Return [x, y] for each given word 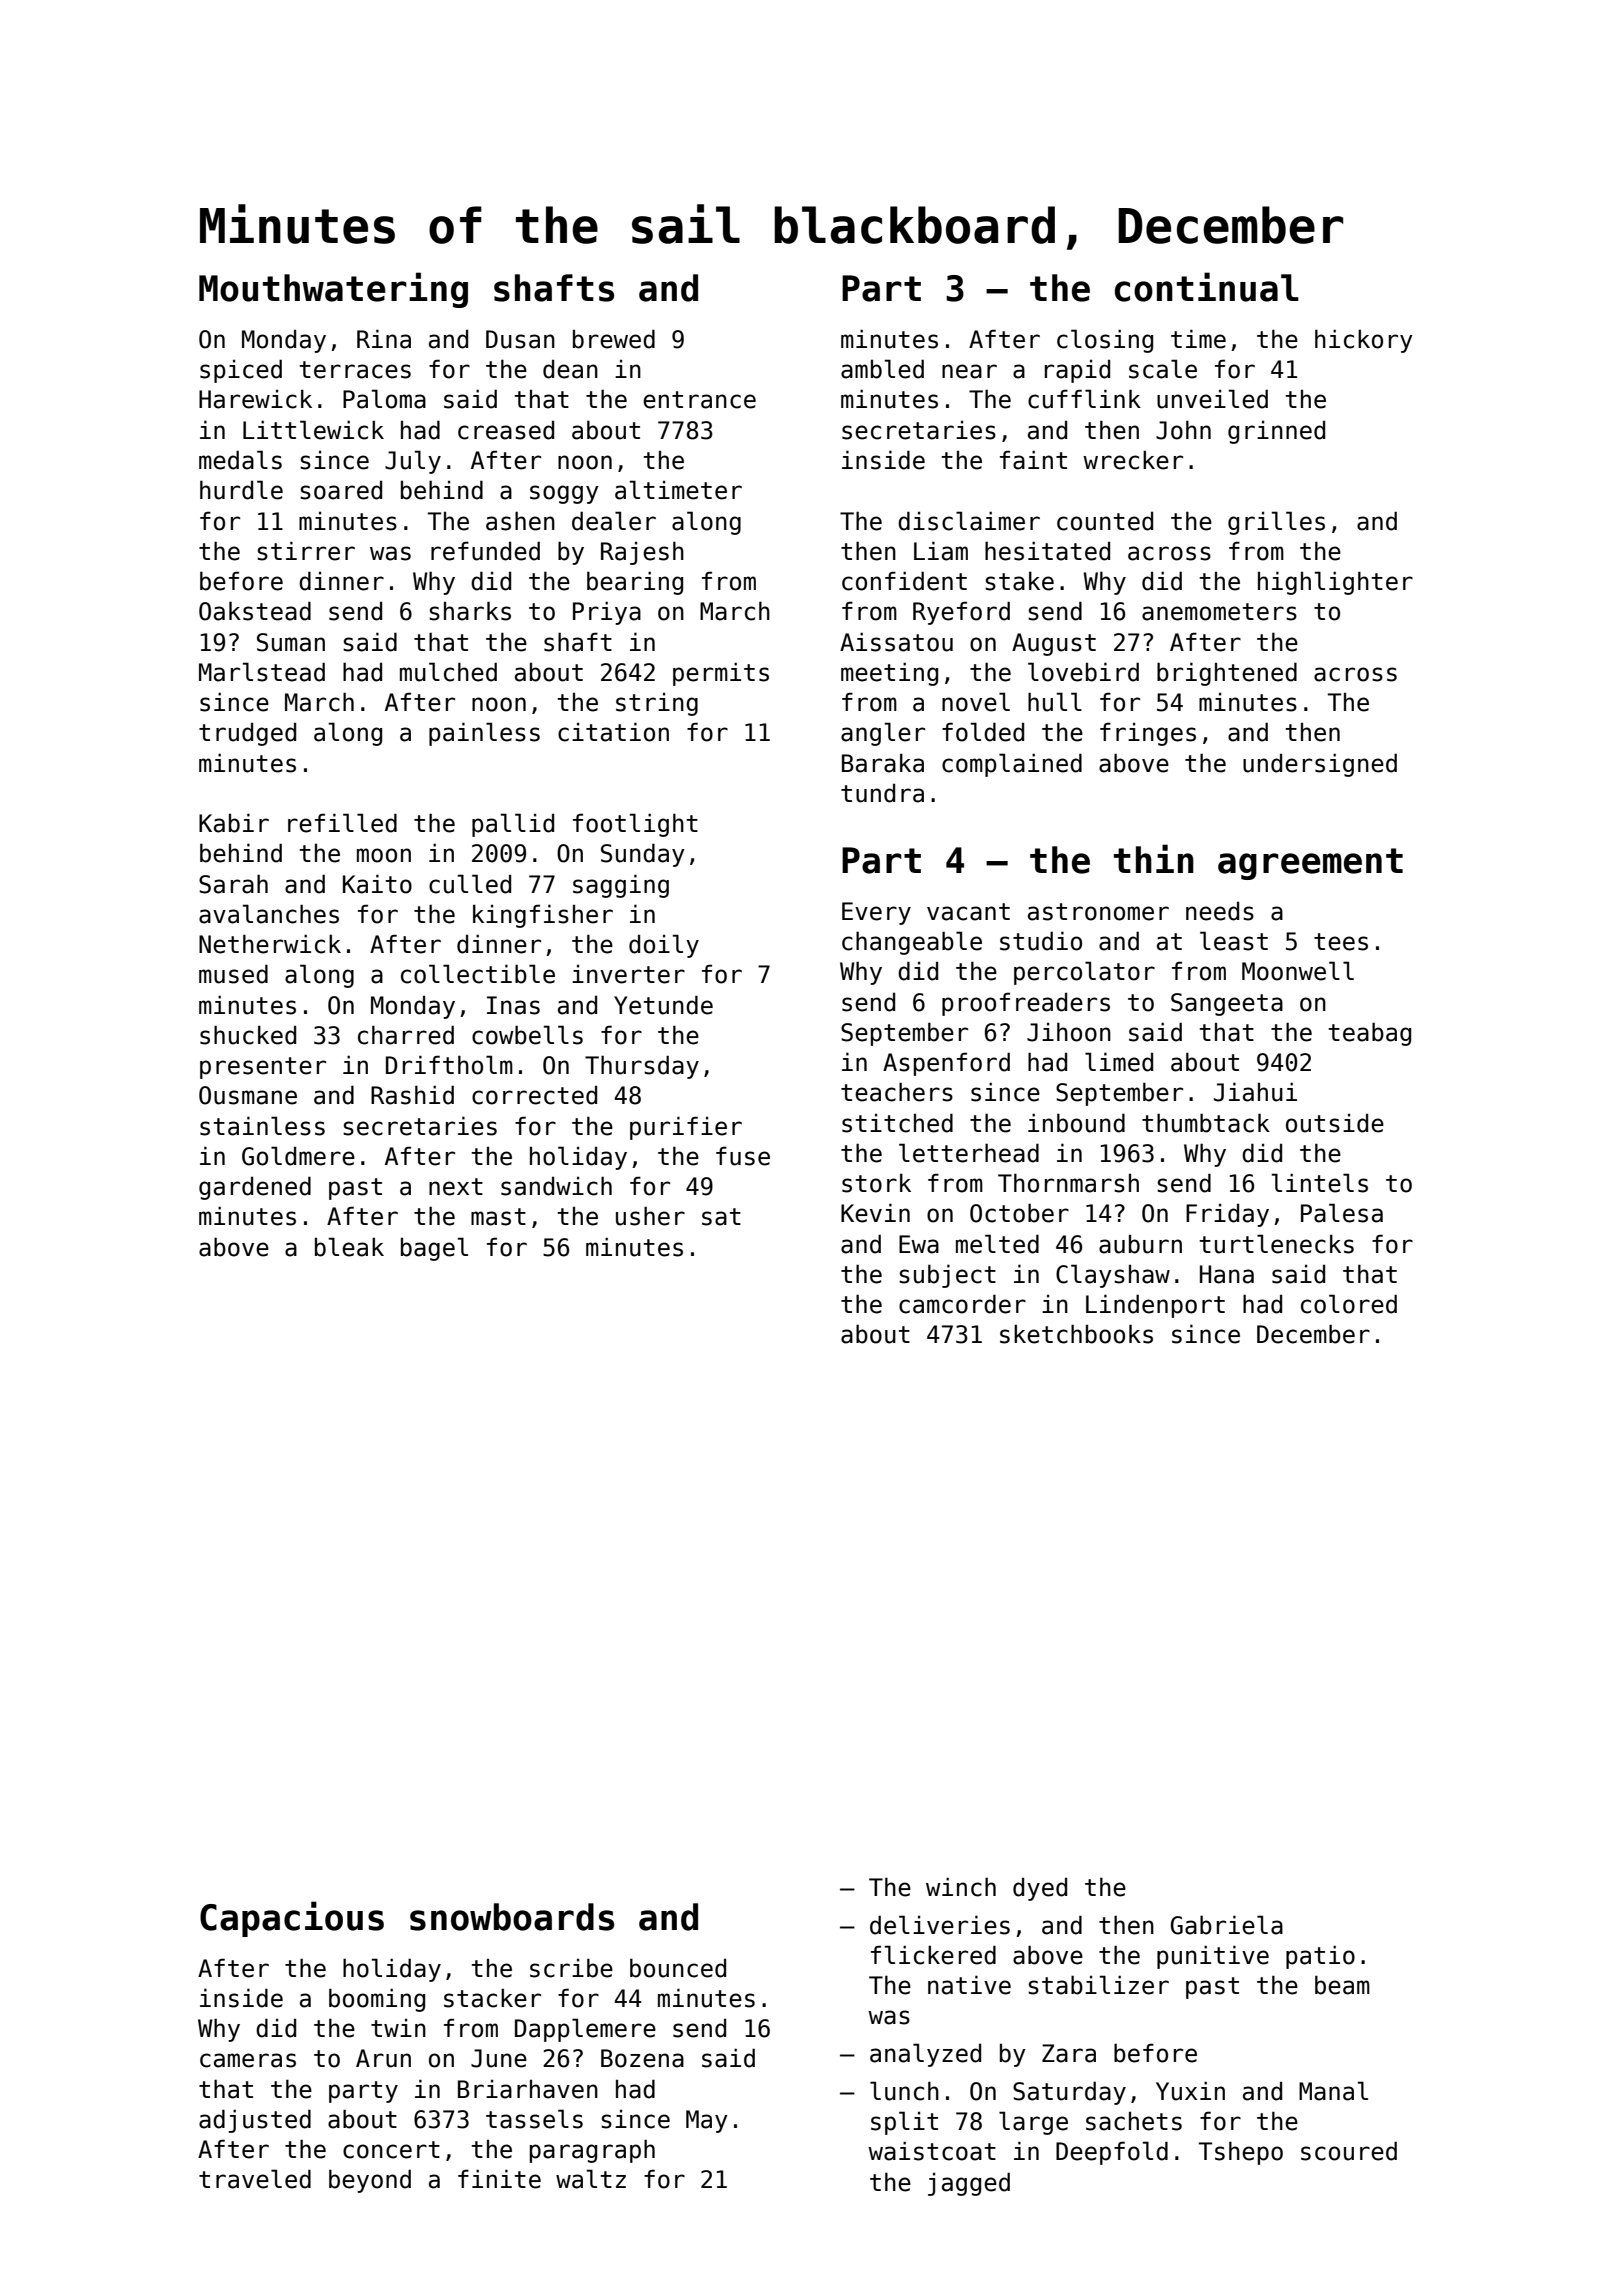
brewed [614, 339]
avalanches [269, 914]
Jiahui [1255, 1092]
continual [1207, 287]
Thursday [642, 1067]
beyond [370, 2181]
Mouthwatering [333, 290]
